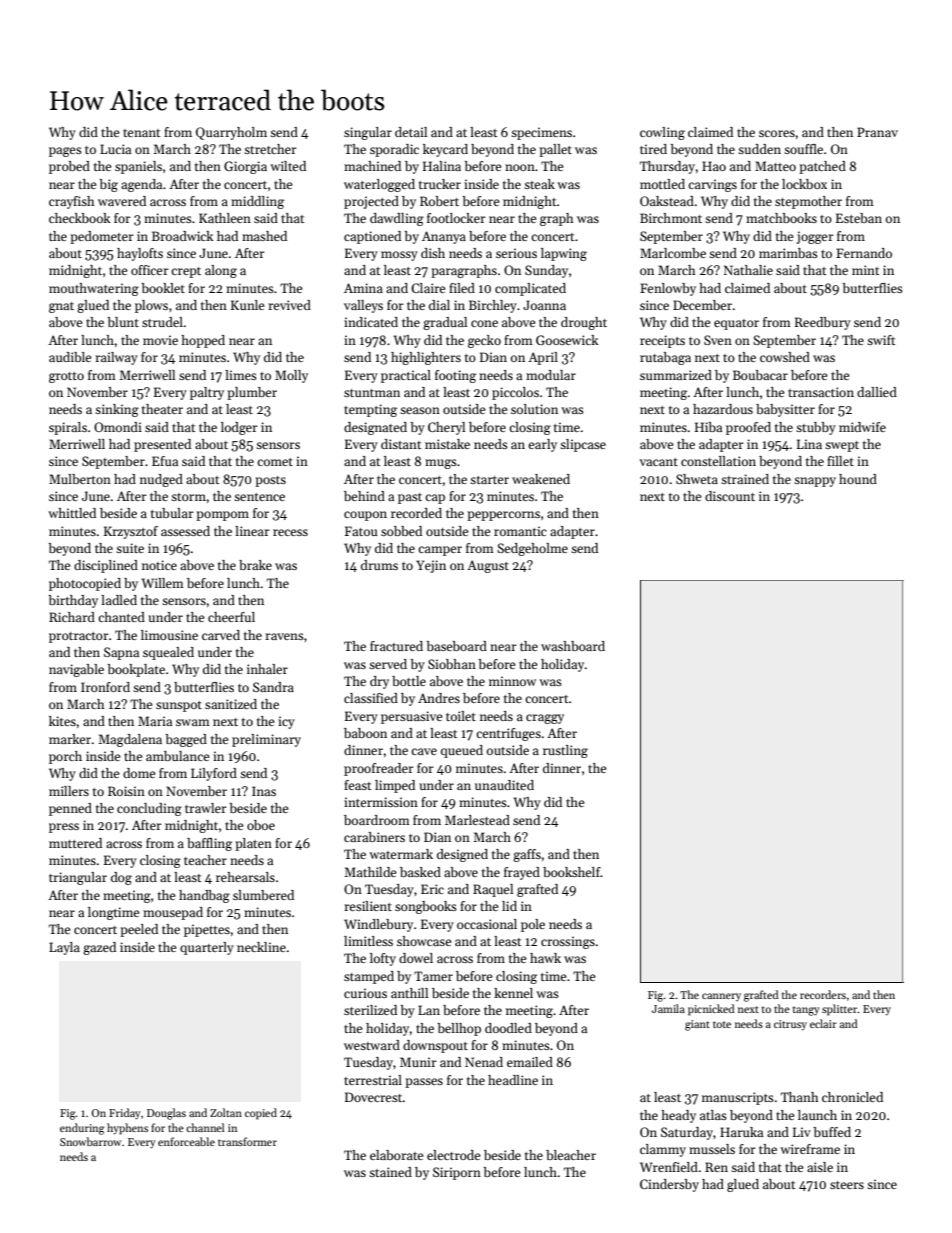 The width and height of the image is (952, 1233). I want to click on bleacher, so click(571, 1155).
